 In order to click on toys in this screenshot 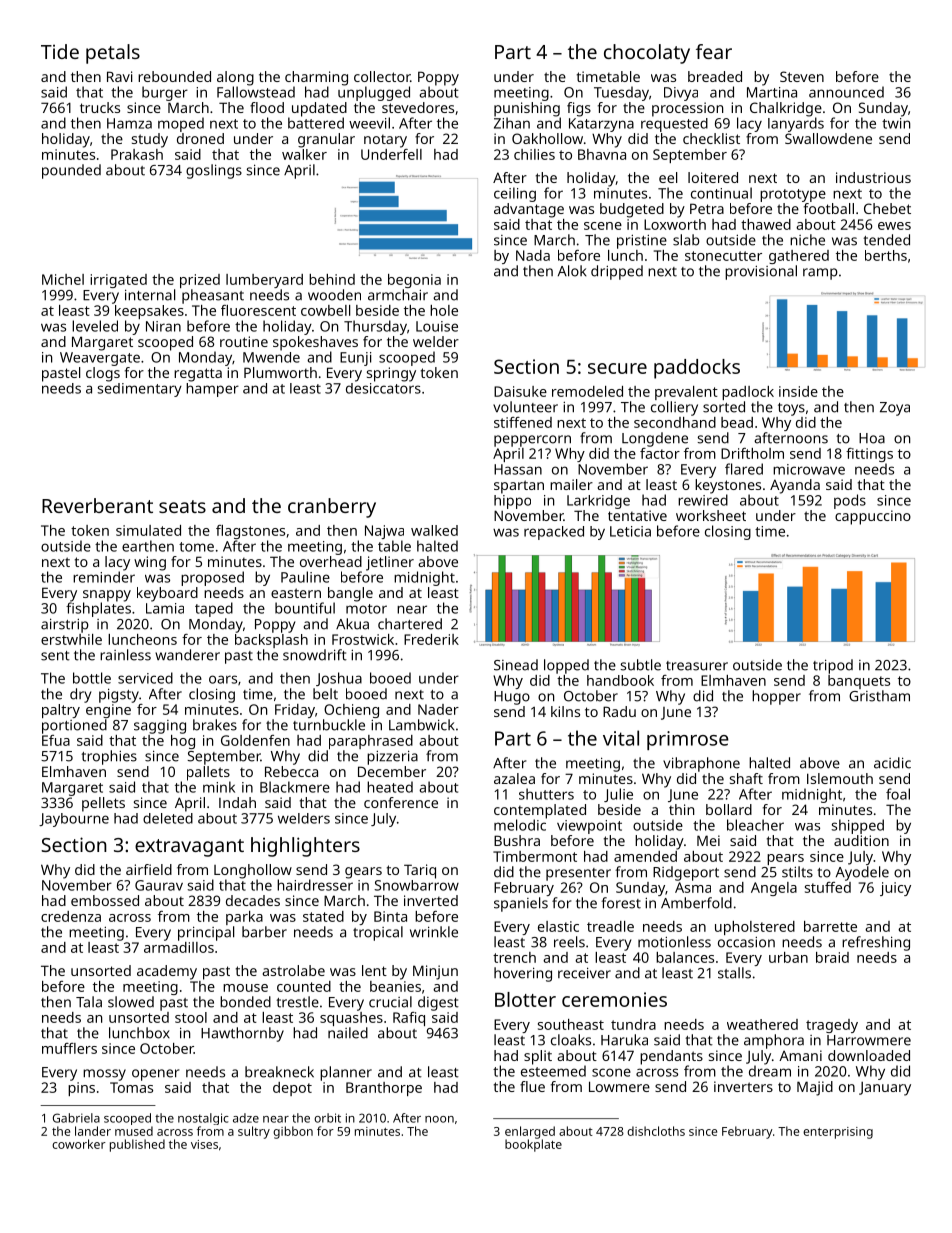, I will do `click(791, 409)`.
